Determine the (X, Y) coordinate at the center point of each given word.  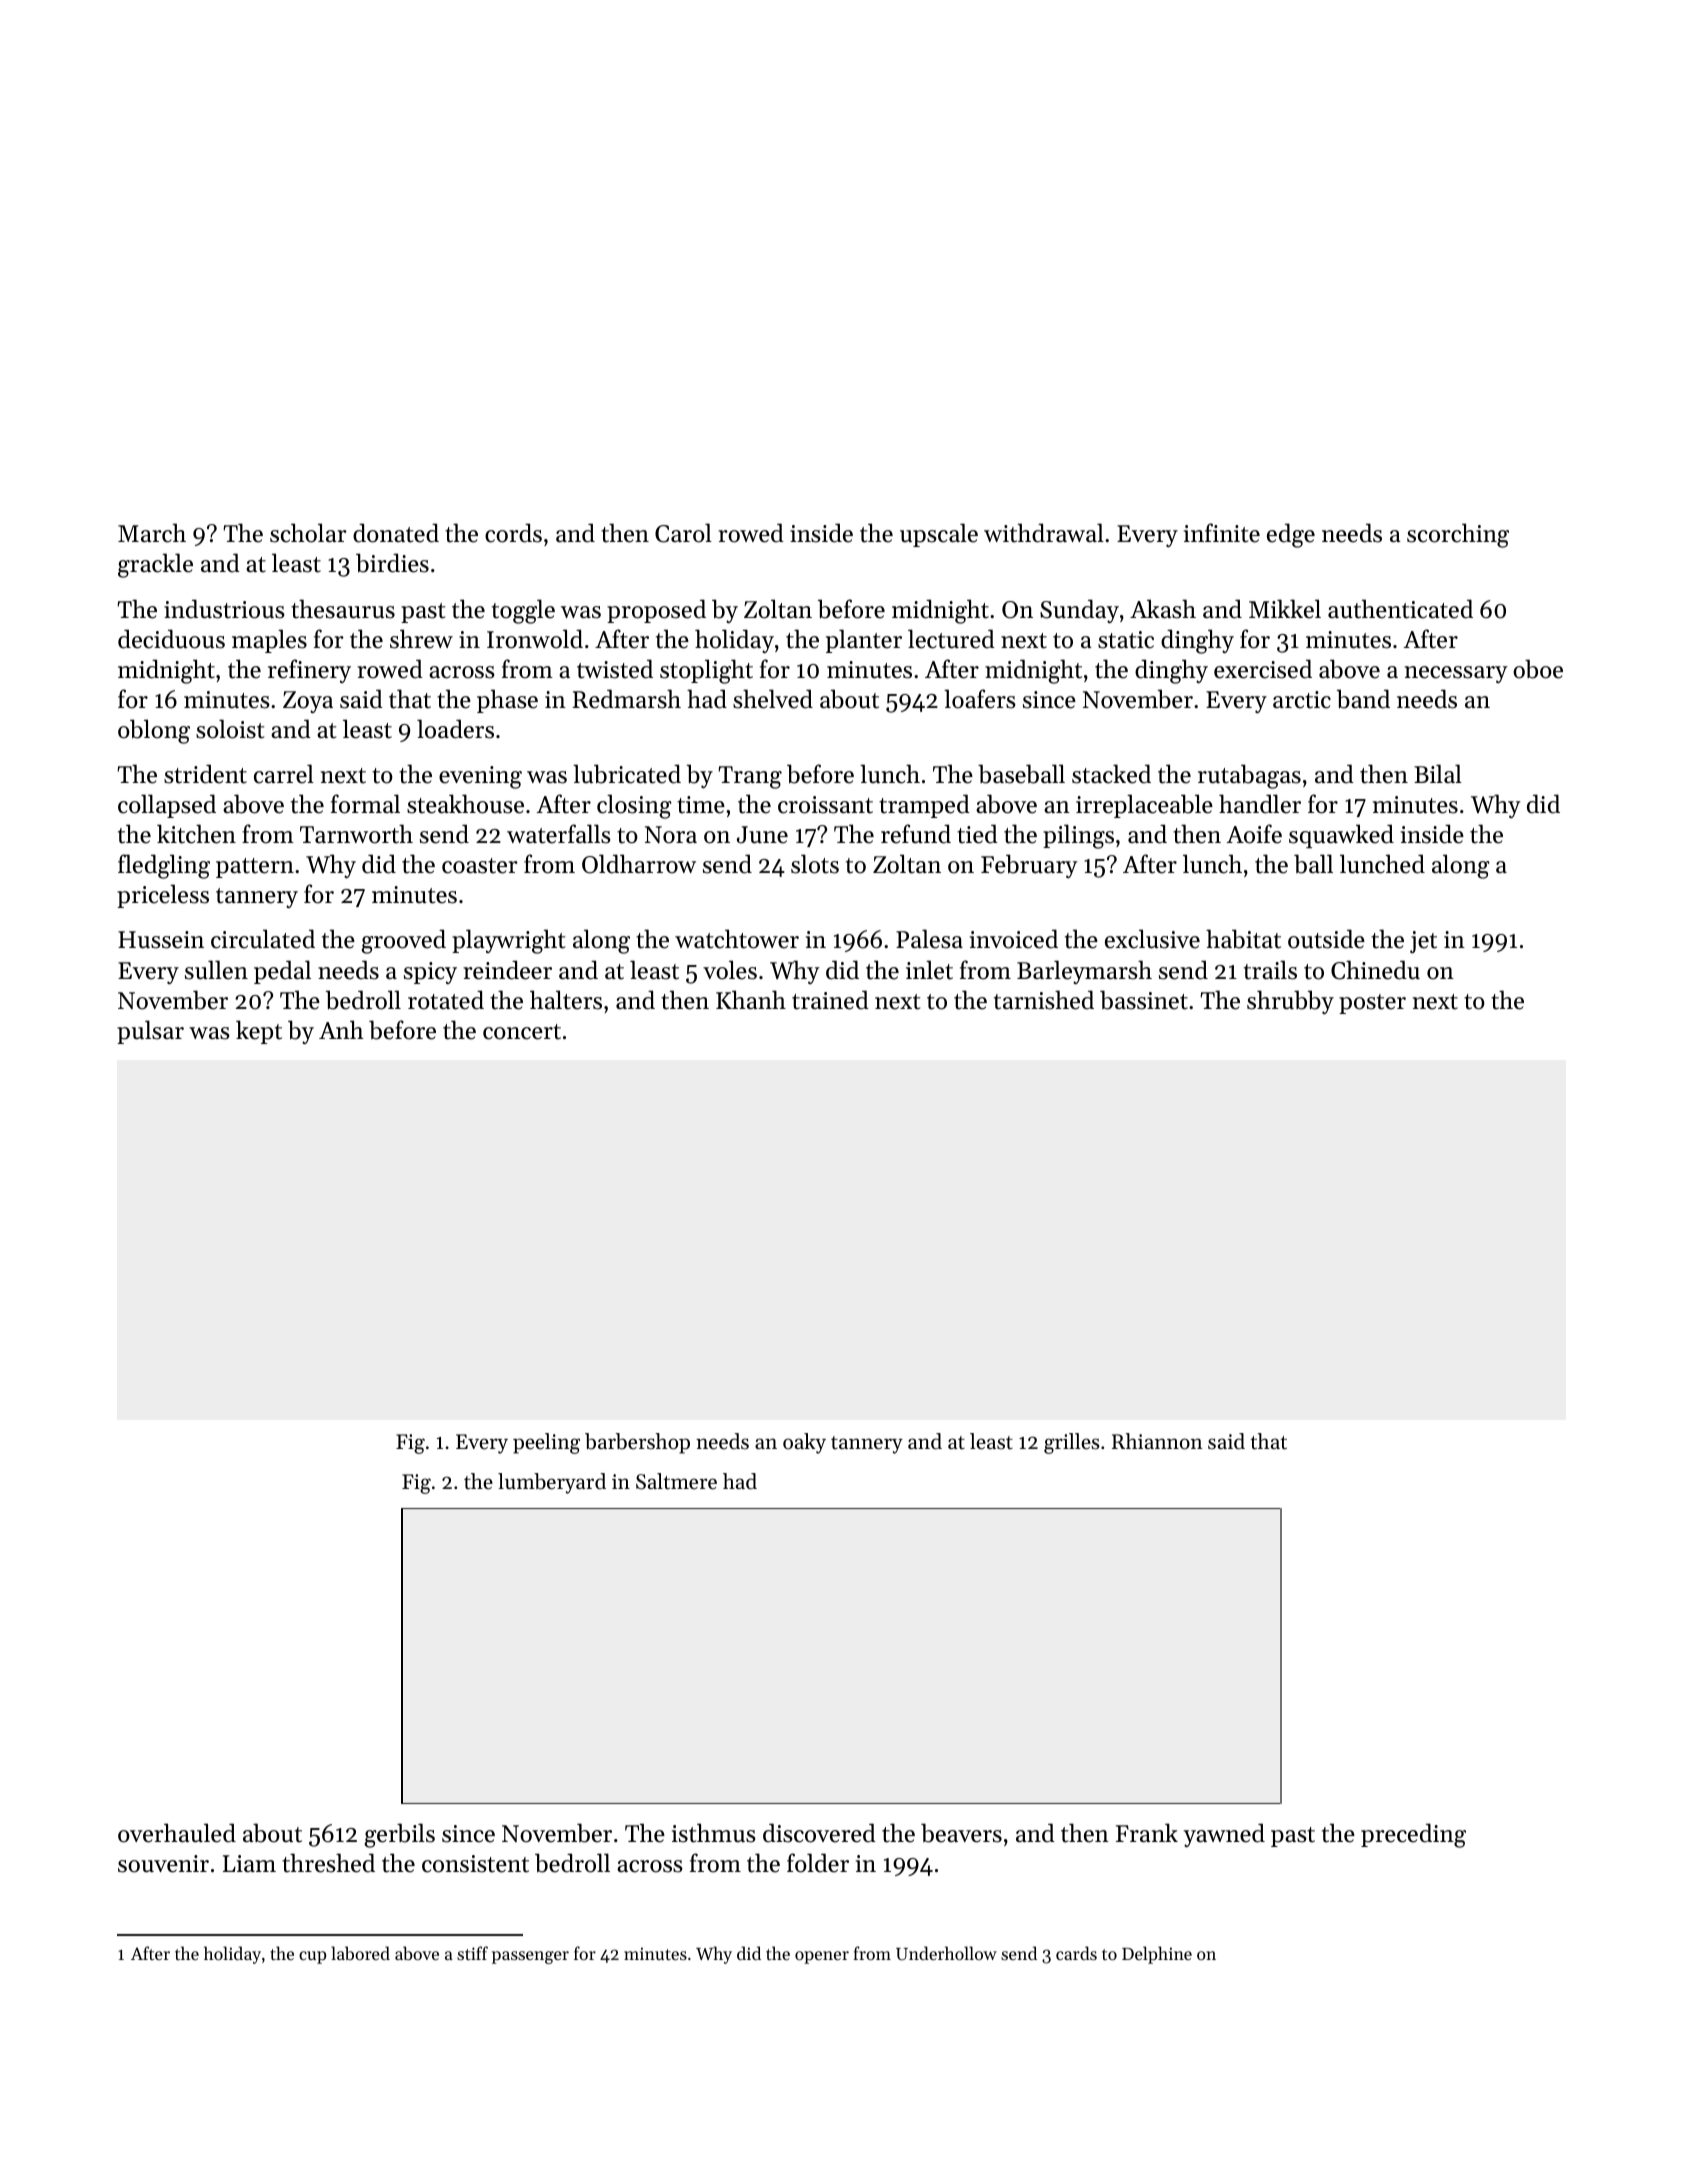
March (152, 533)
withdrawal (1044, 533)
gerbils (399, 1835)
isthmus (714, 1833)
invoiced (1014, 939)
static (1126, 640)
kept (259, 1032)
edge (1291, 535)
